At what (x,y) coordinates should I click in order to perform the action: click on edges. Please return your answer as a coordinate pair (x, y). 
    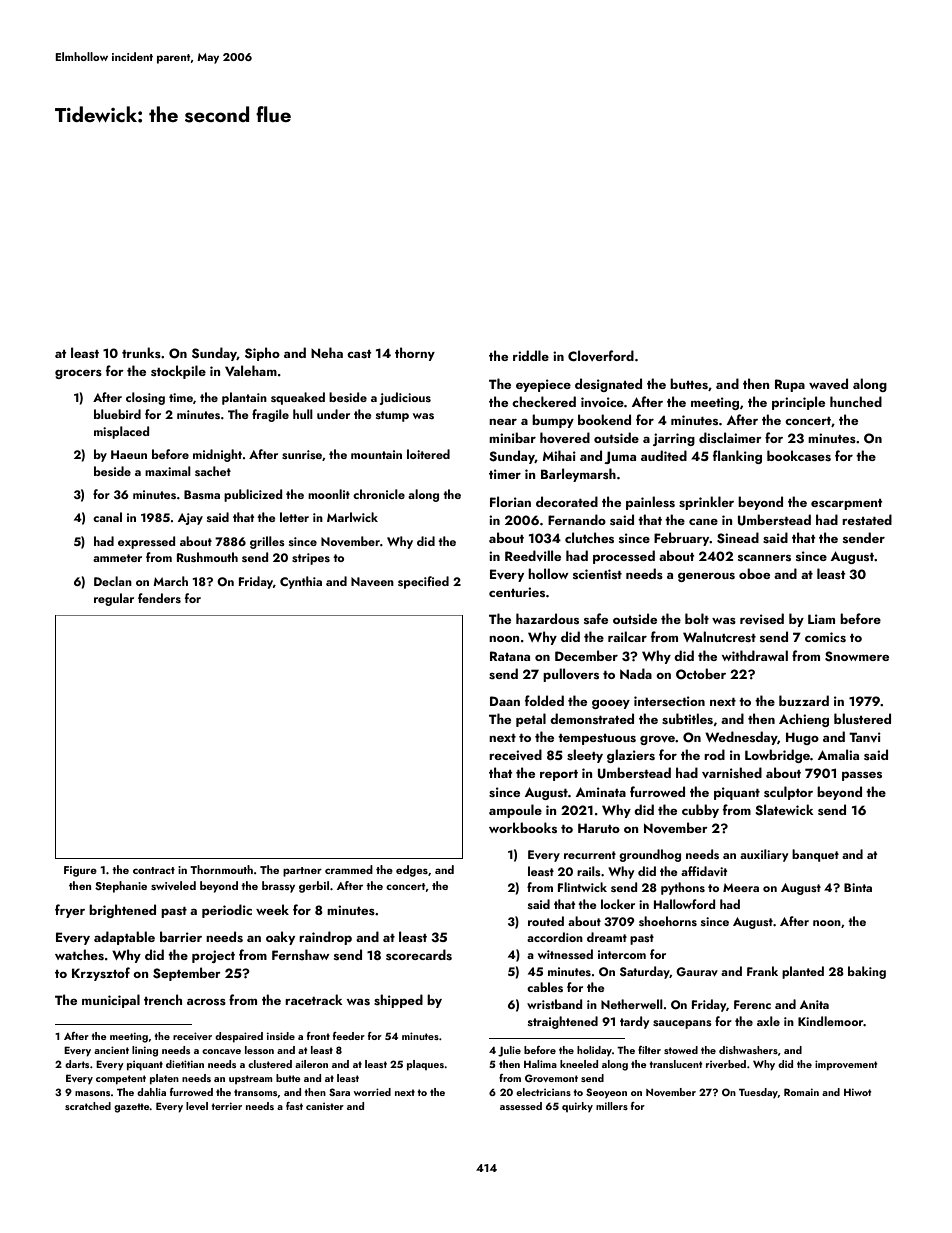
    Looking at the image, I should click on (412, 871).
